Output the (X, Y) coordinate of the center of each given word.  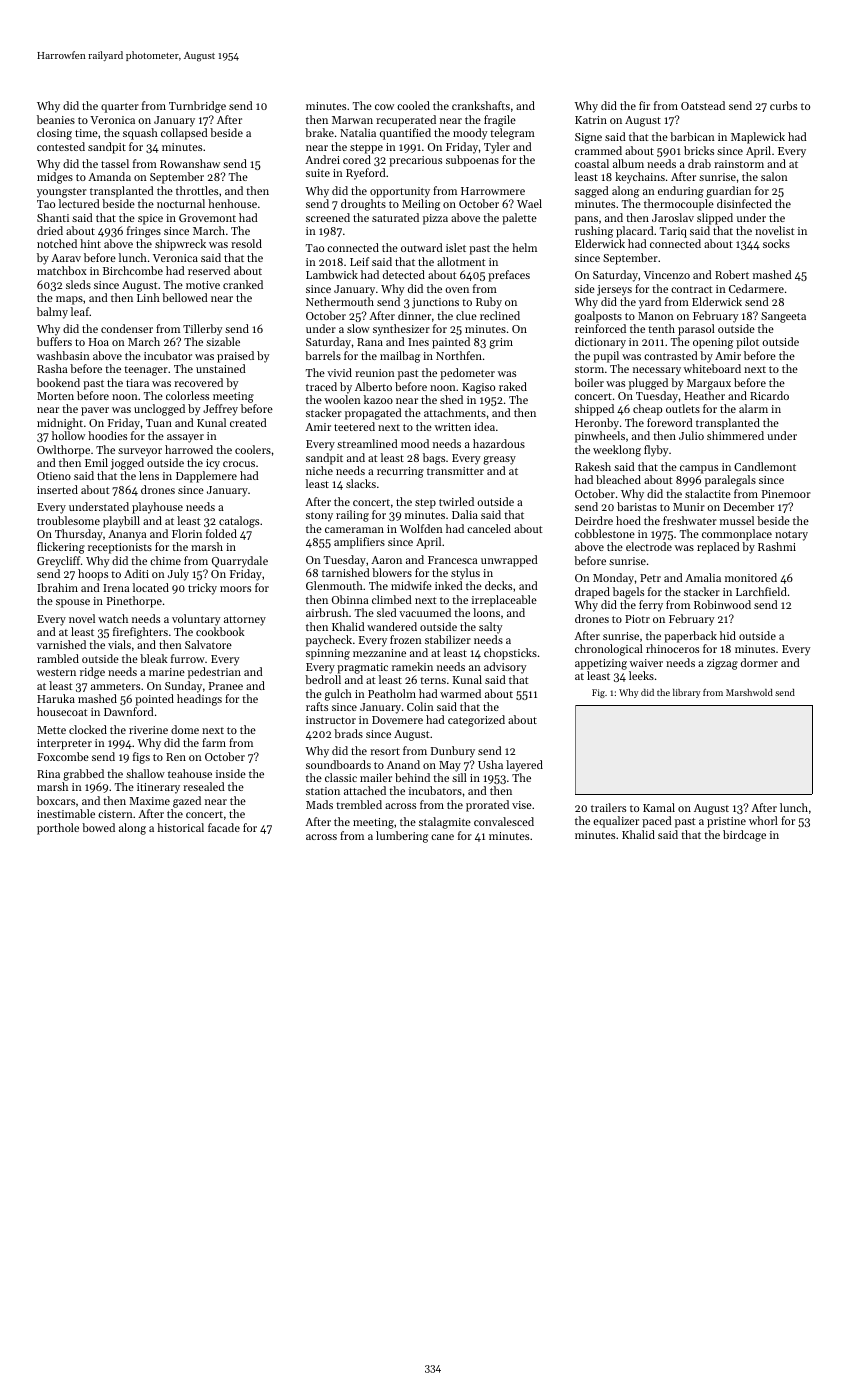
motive (203, 285)
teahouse (190, 773)
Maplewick (758, 138)
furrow (188, 658)
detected (404, 274)
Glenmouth (334, 585)
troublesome (68, 520)
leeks (641, 675)
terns (433, 680)
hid (728, 635)
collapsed (184, 134)
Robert (732, 274)
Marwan (352, 120)
